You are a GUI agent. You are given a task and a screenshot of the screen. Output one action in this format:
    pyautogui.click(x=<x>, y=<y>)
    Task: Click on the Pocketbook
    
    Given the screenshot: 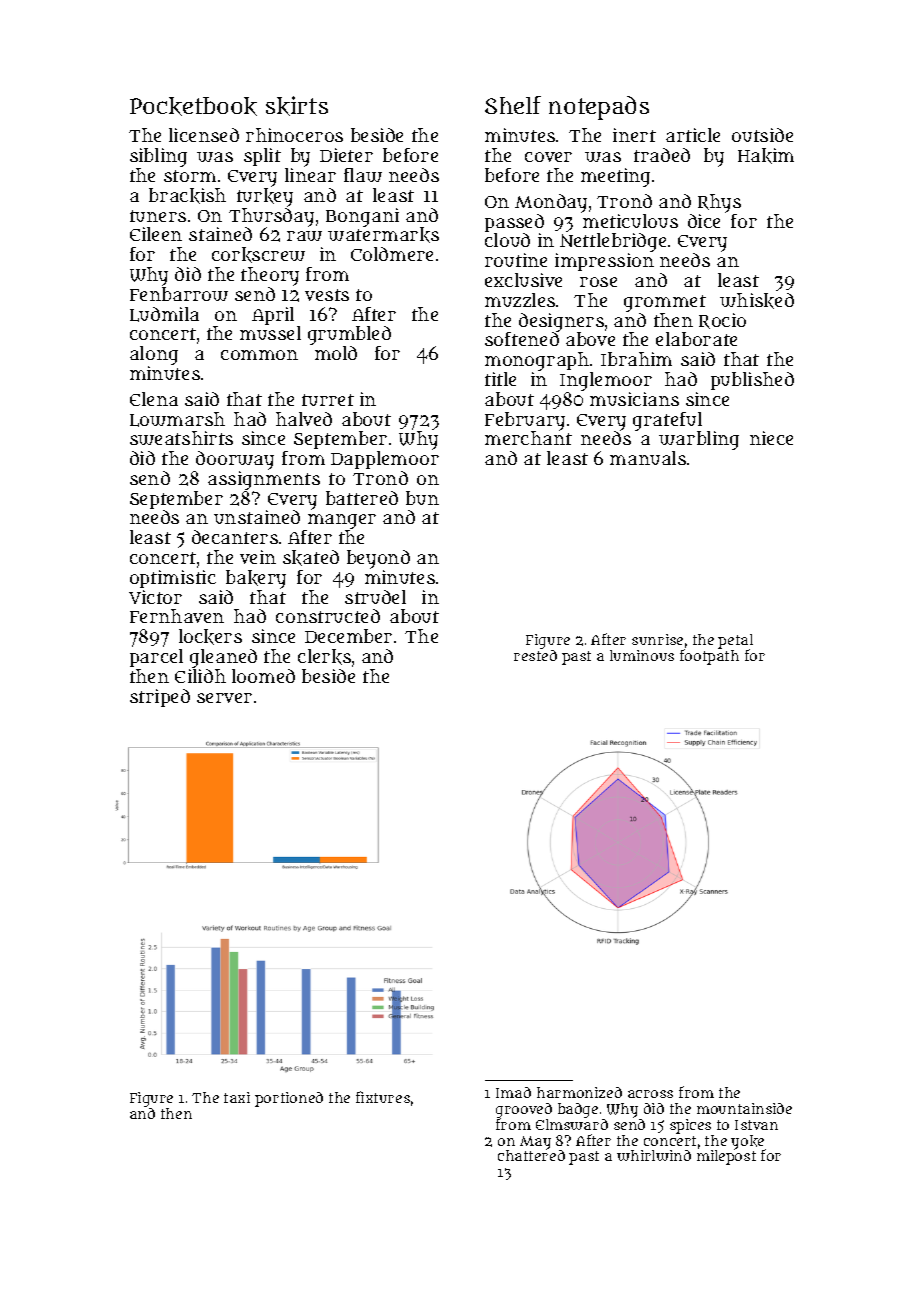 What is the action you would take?
    pyautogui.click(x=193, y=106)
